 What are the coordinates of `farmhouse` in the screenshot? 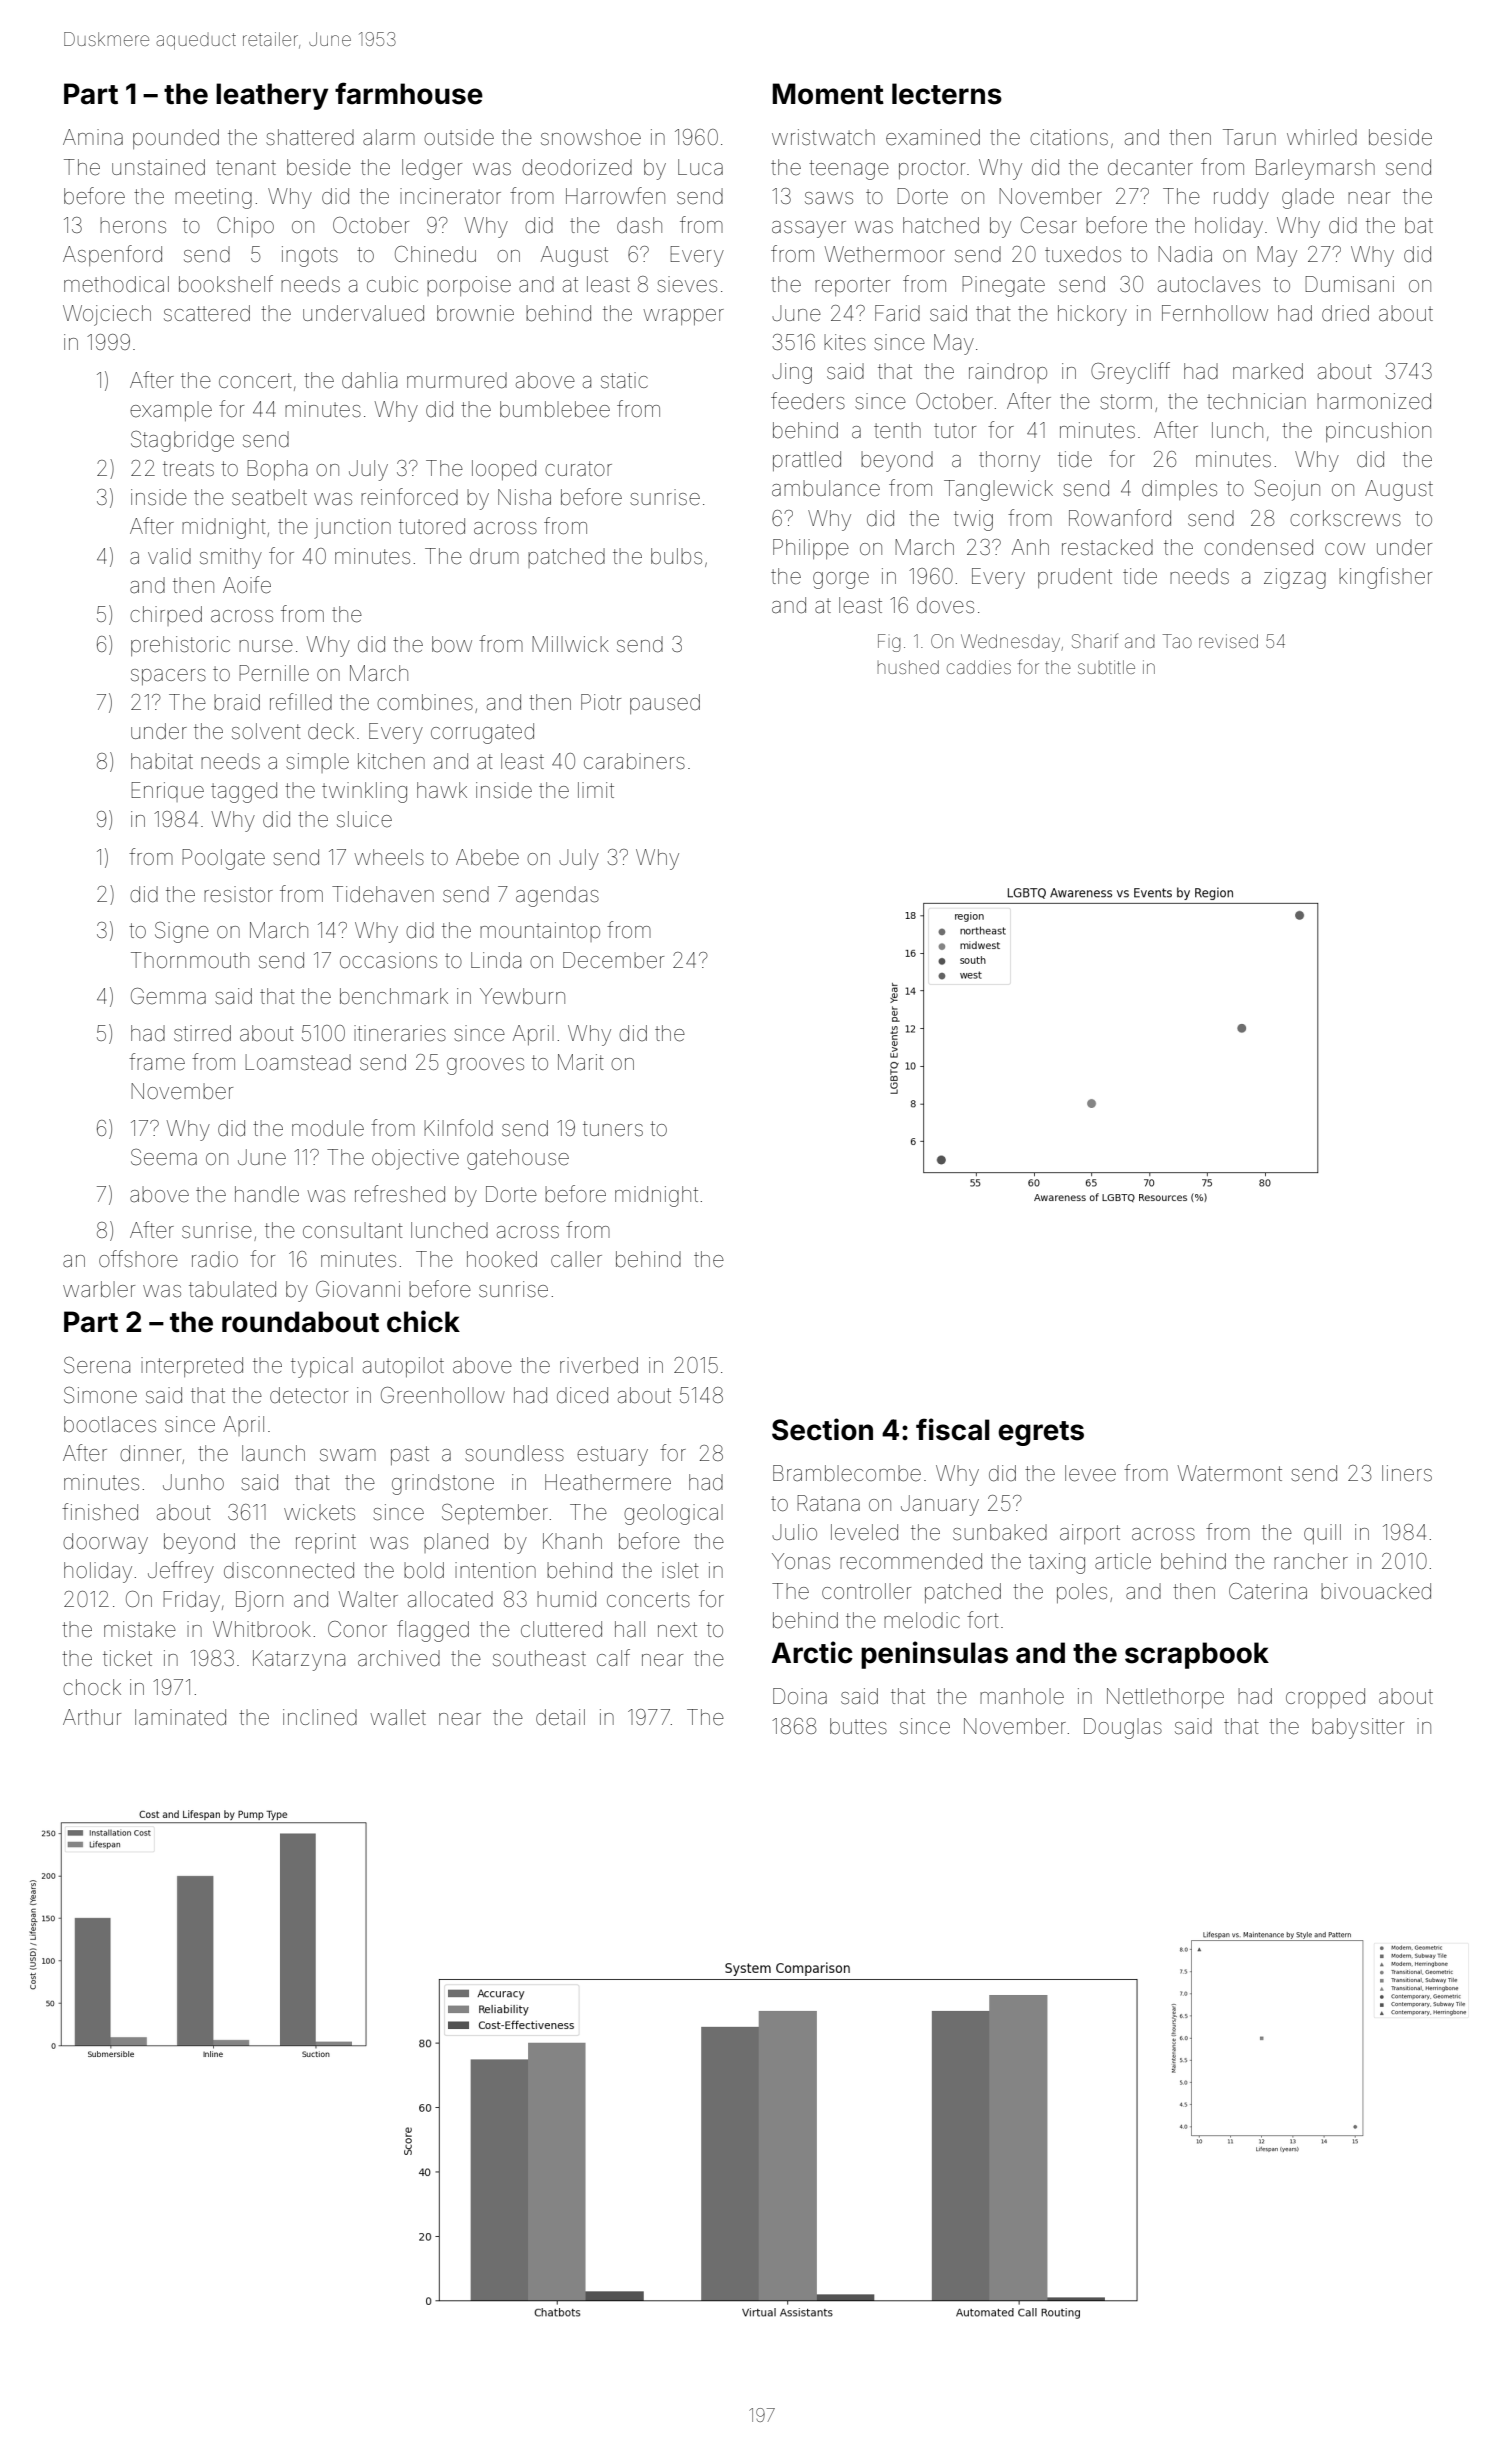 It's located at (409, 93).
